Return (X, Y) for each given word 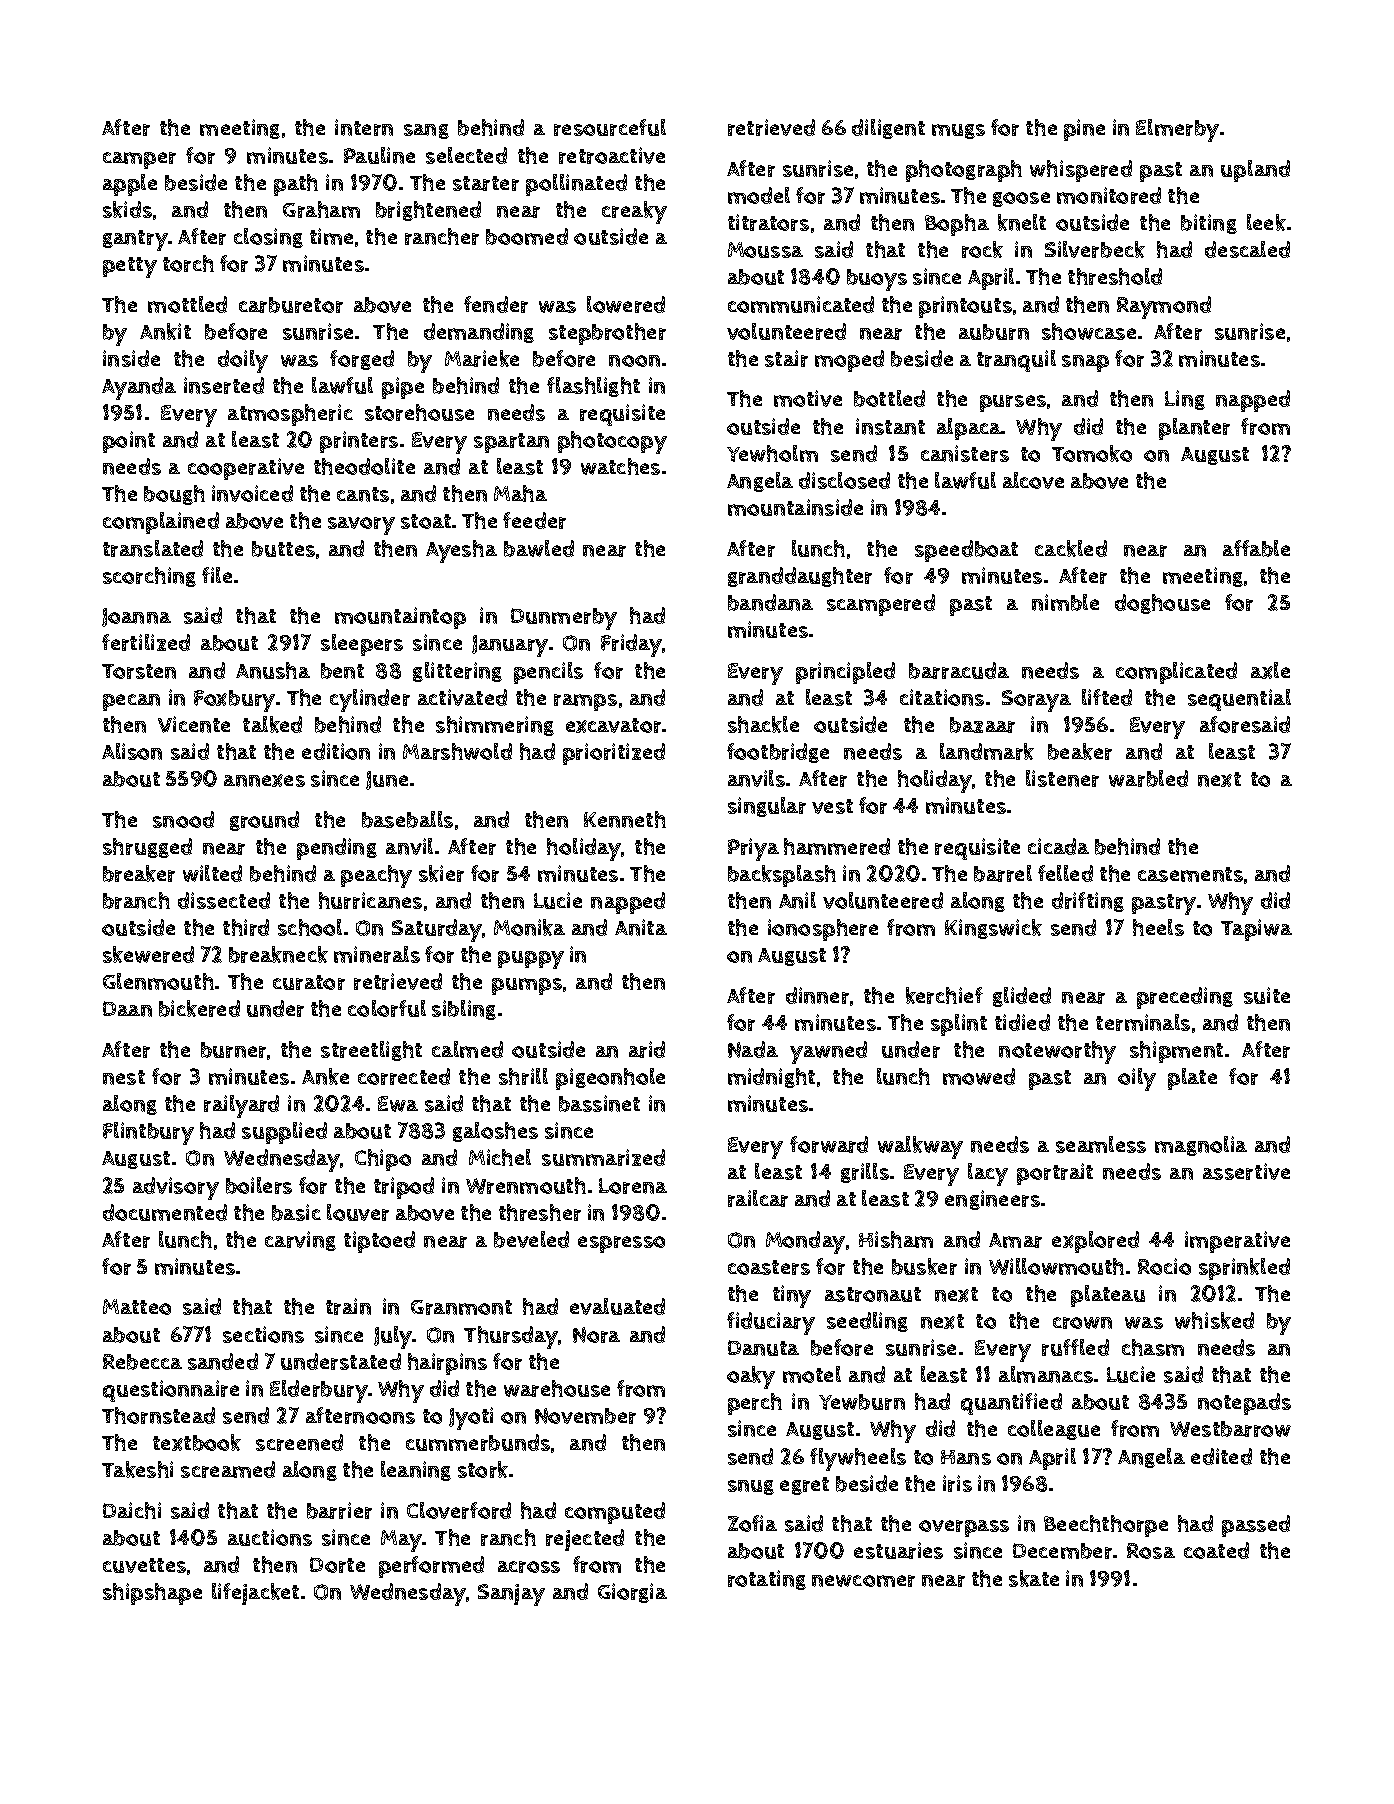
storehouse (419, 412)
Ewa (398, 1104)
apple (130, 185)
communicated (801, 304)
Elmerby (1177, 130)
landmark (987, 751)
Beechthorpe (1106, 1526)
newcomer (863, 1581)
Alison (132, 751)
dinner (817, 995)
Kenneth (625, 819)
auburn (994, 332)
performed (431, 1567)
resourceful (610, 127)
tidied (1022, 1022)
